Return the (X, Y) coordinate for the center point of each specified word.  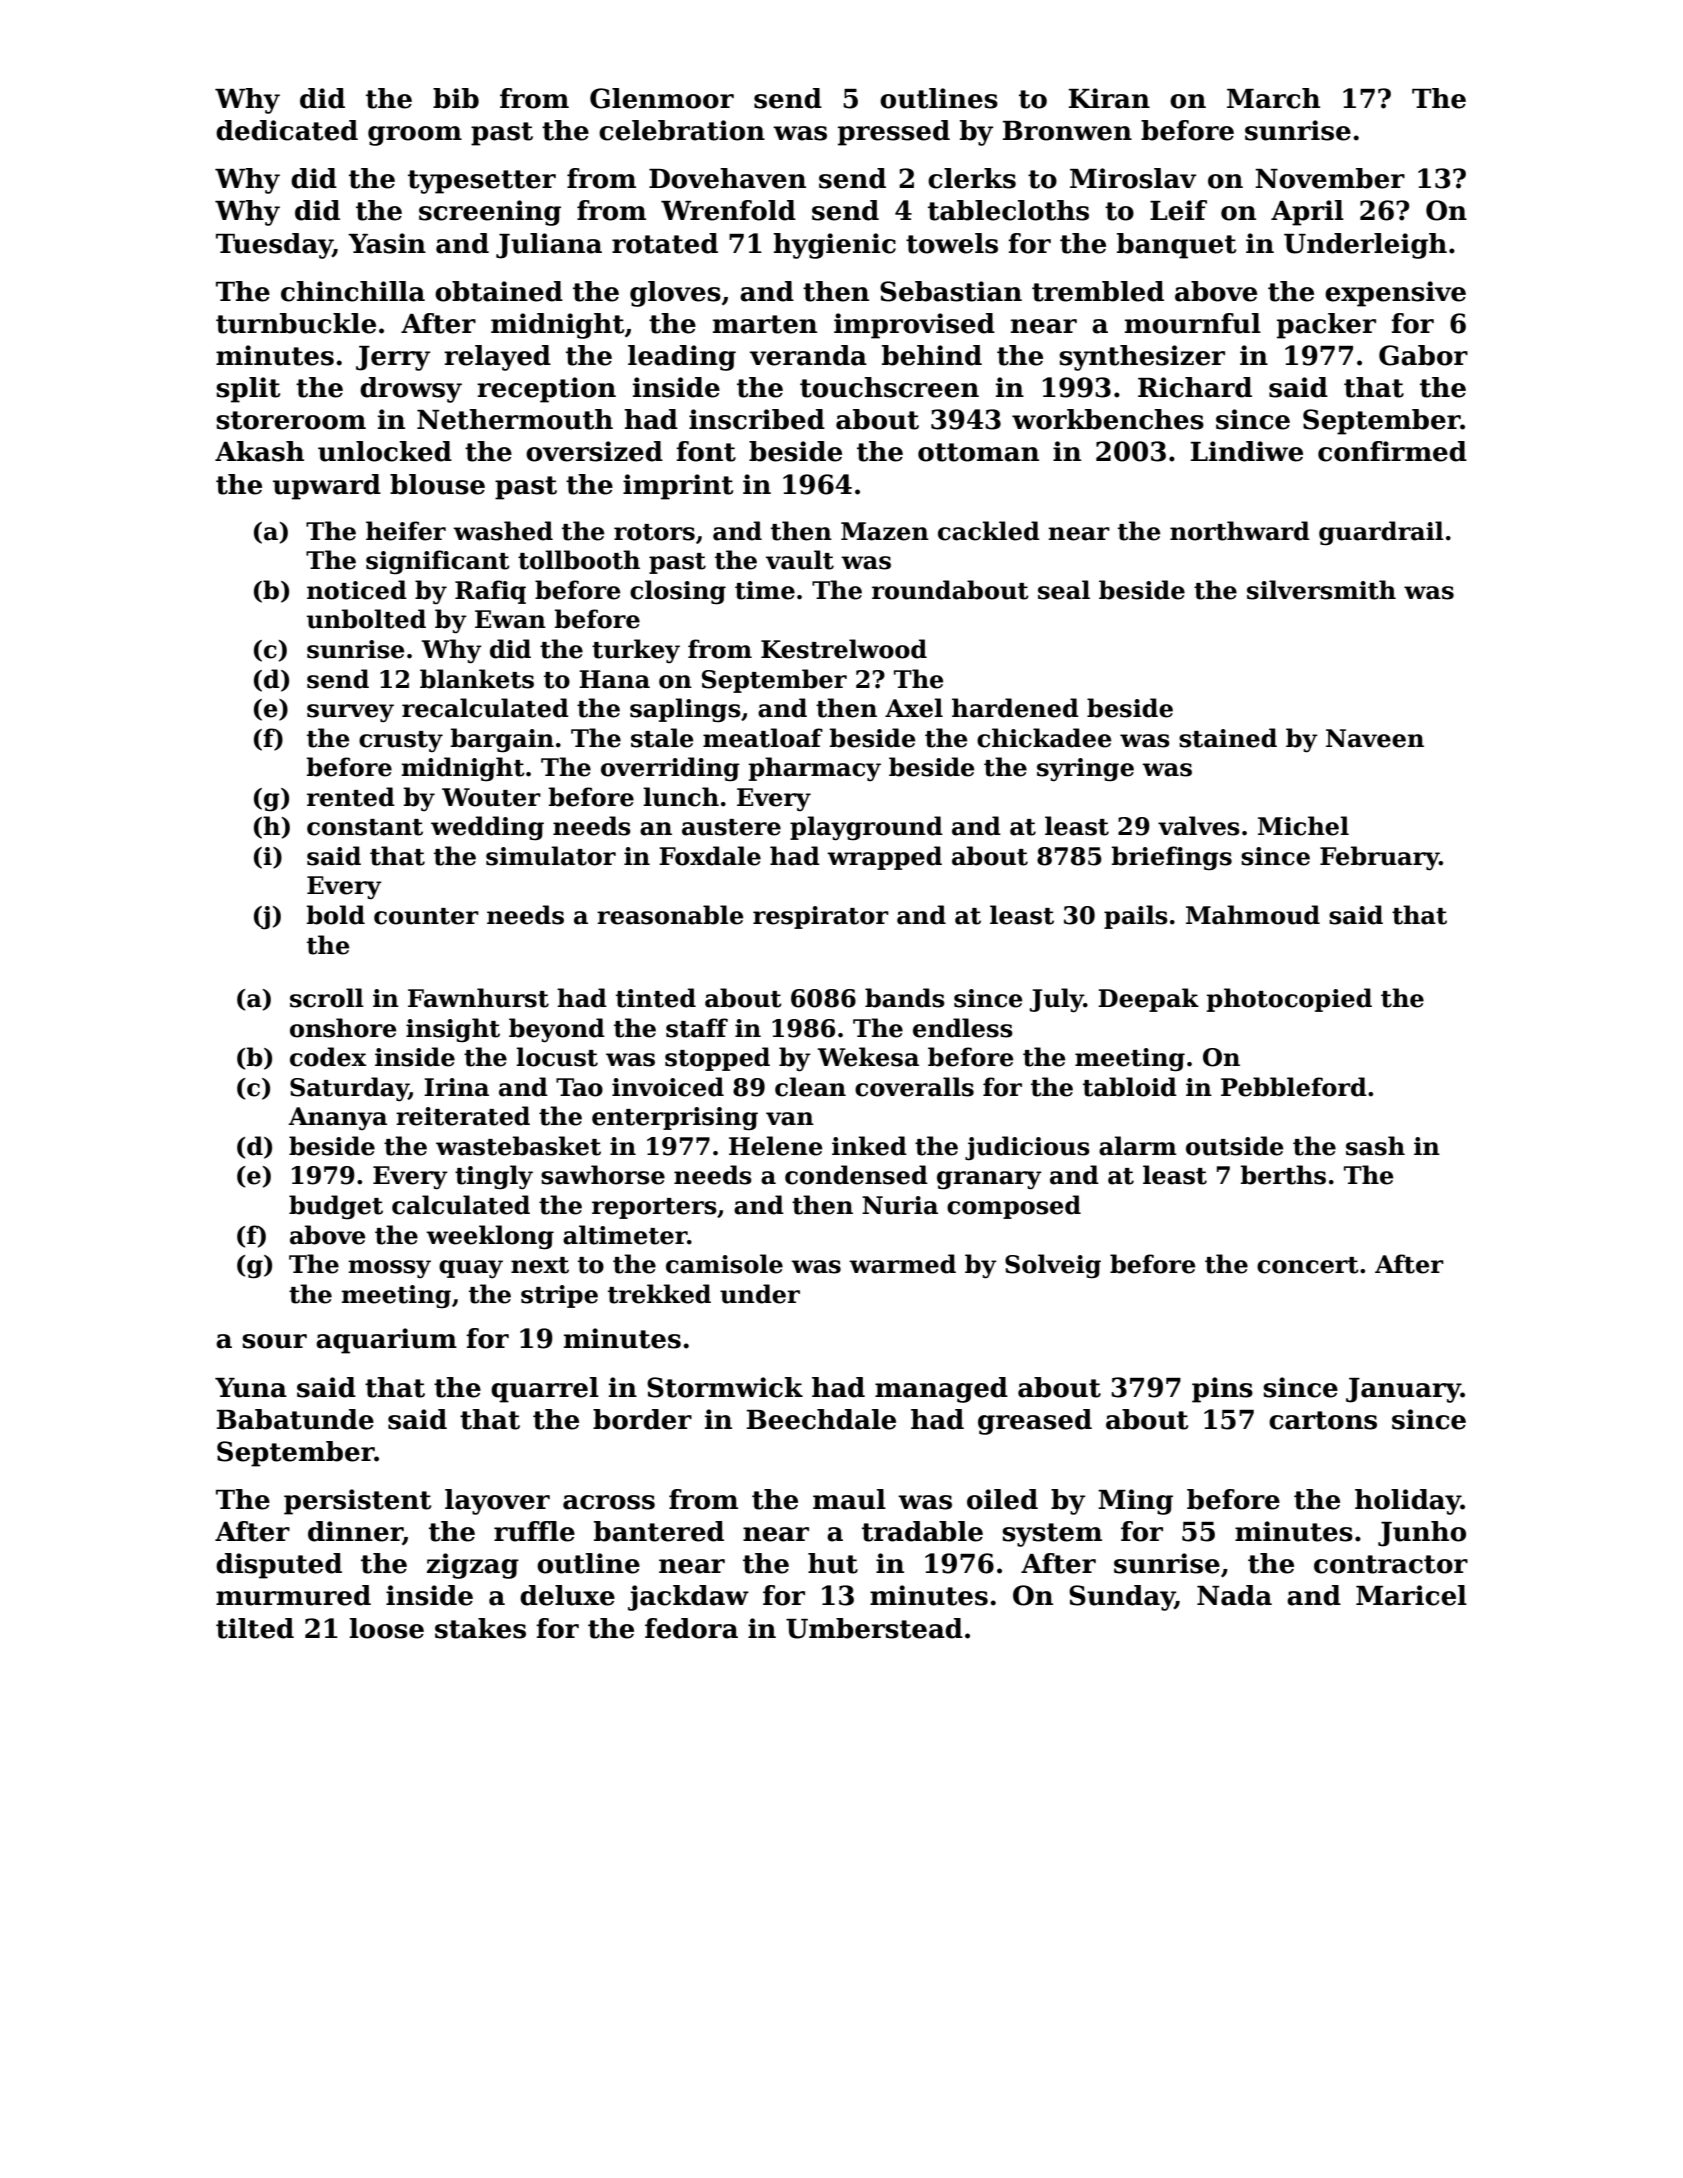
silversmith (1321, 590)
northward (1240, 531)
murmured (293, 1595)
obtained (499, 291)
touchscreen (889, 387)
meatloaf (763, 738)
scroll (327, 998)
